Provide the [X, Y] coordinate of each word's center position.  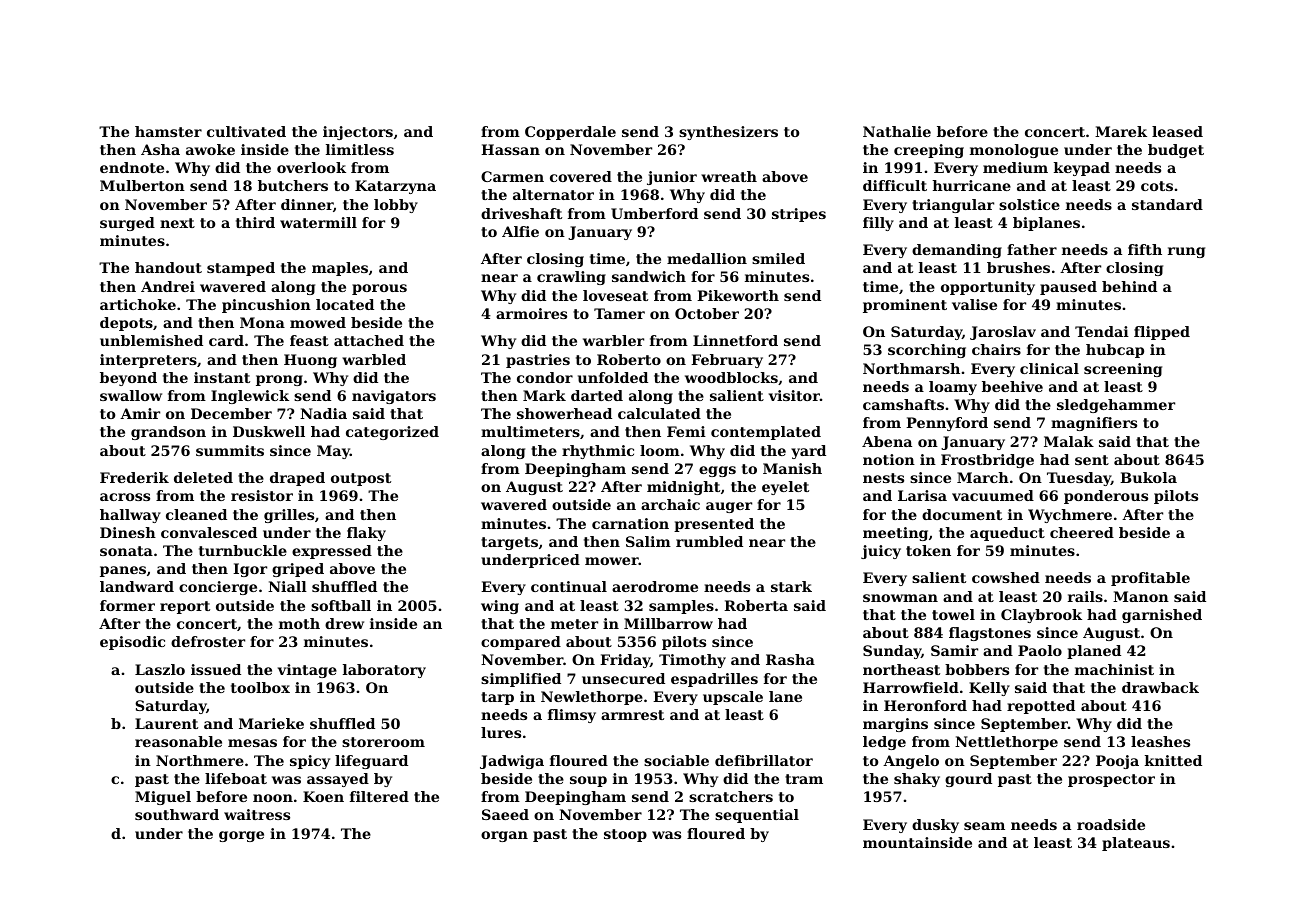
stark [791, 586]
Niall [287, 586]
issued [216, 669]
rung [1186, 252]
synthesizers [728, 133]
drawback [1160, 687]
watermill [318, 222]
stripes [799, 215]
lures [501, 732]
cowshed [1006, 577]
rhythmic [598, 452]
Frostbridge [987, 461]
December [231, 413]
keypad [1082, 169]
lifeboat [236, 778]
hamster [168, 131]
